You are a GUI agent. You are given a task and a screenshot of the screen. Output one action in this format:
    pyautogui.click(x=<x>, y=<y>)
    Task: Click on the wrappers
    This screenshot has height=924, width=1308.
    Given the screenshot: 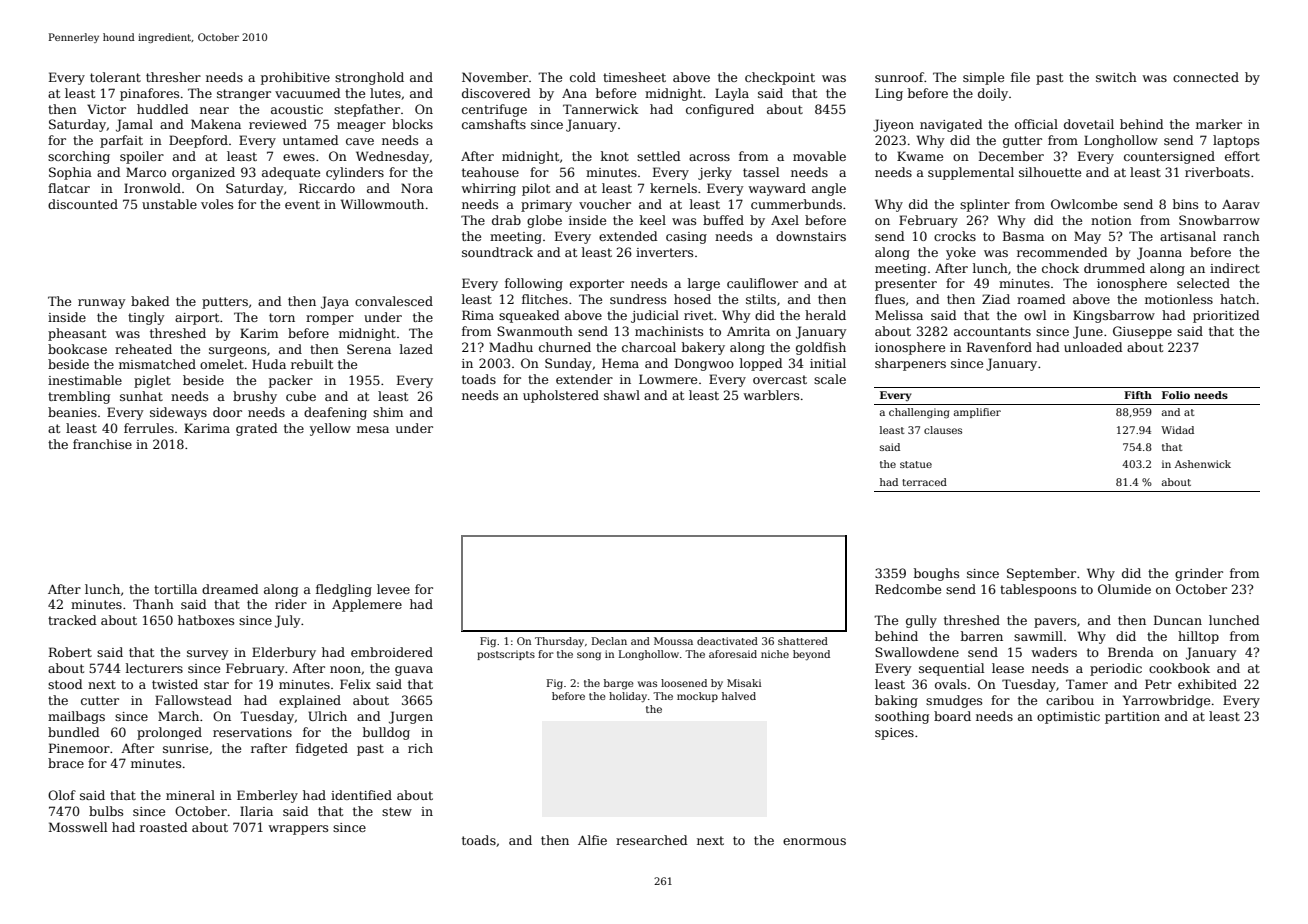 What is the action you would take?
    pyautogui.click(x=298, y=830)
